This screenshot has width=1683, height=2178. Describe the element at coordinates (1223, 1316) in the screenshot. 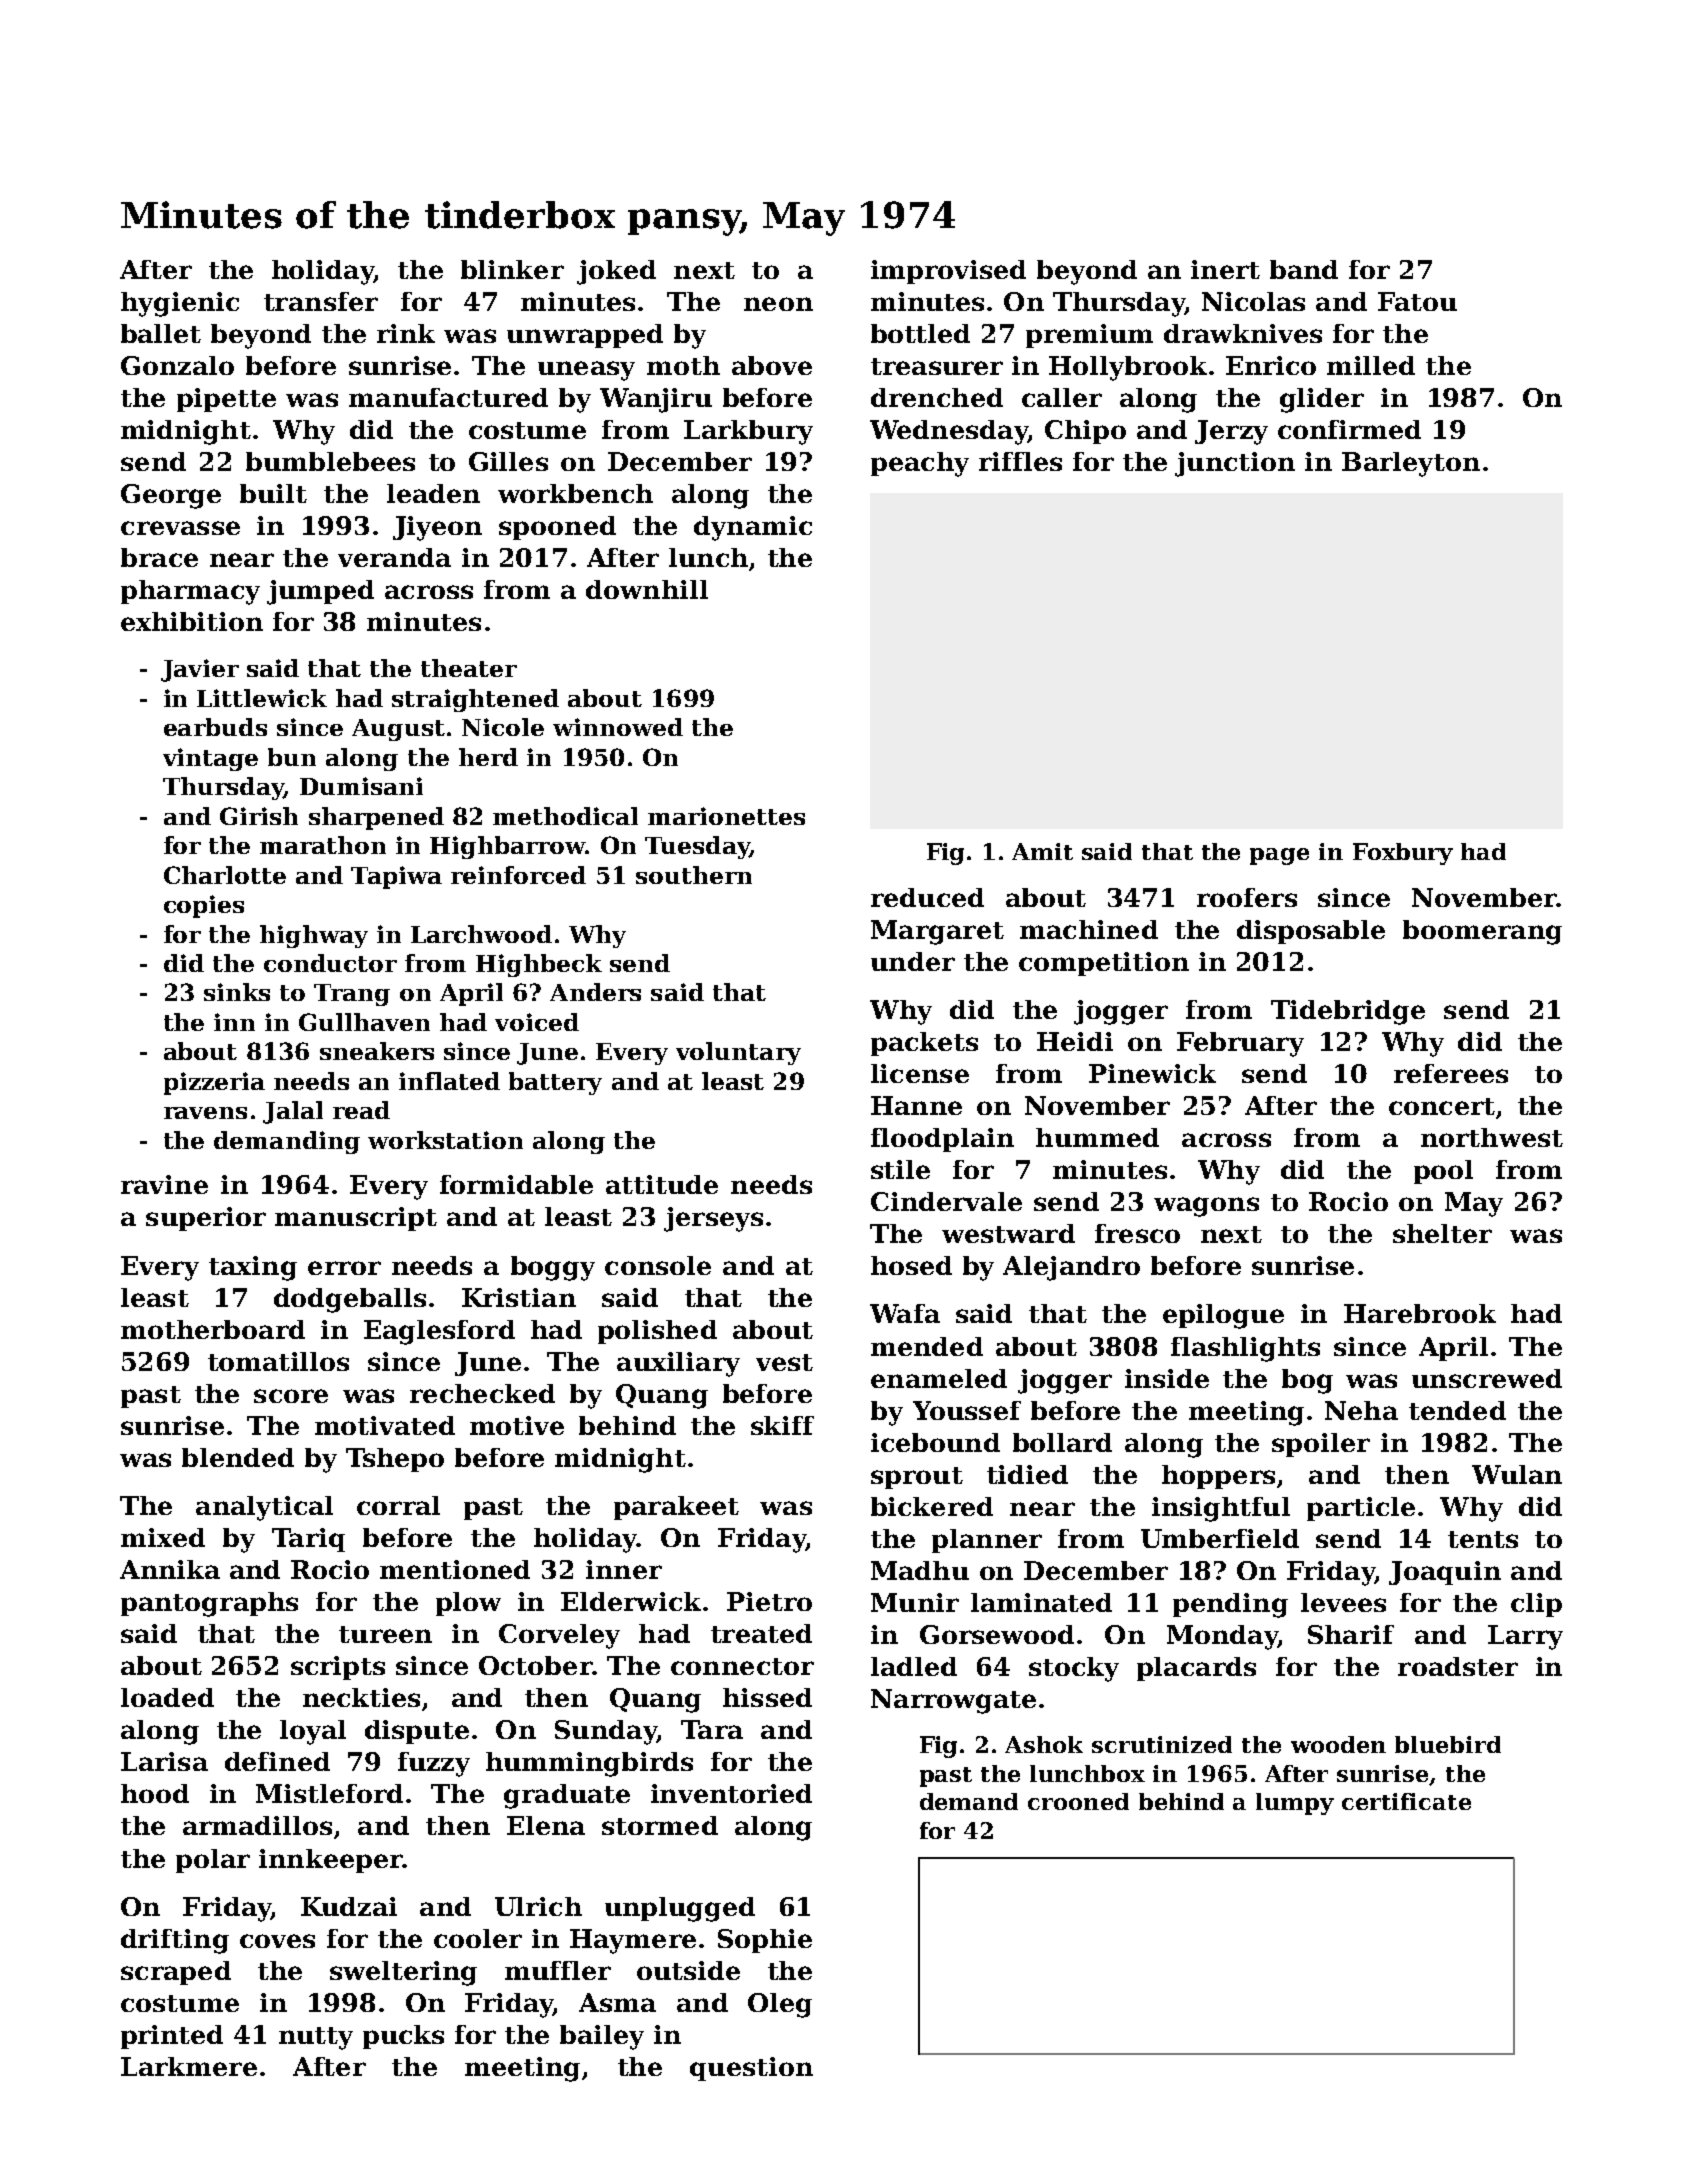

I see `epilogue` at that location.
